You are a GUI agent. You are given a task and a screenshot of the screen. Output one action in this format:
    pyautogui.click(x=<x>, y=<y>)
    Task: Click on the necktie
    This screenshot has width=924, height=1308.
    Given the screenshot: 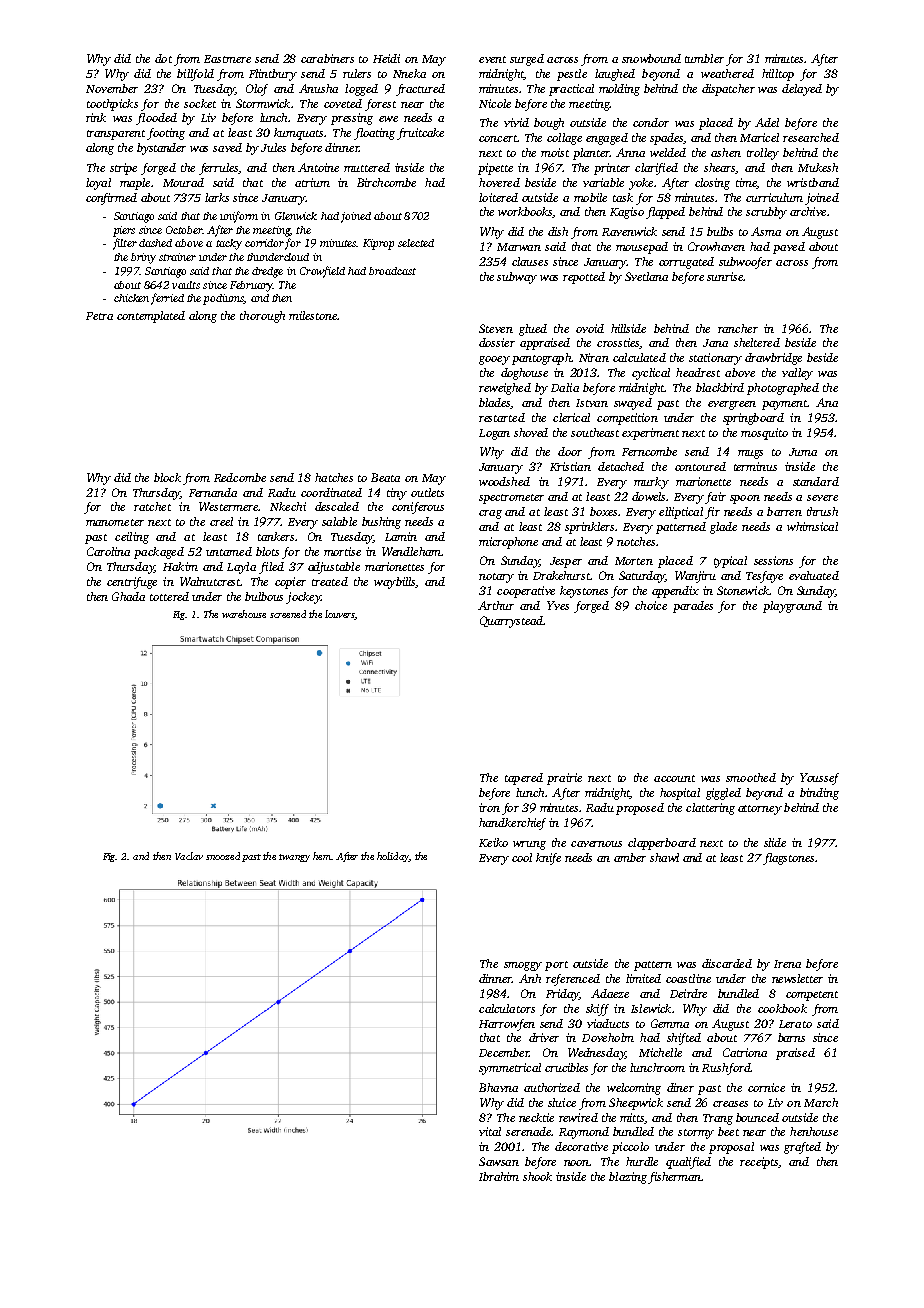 What is the action you would take?
    pyautogui.click(x=536, y=1117)
